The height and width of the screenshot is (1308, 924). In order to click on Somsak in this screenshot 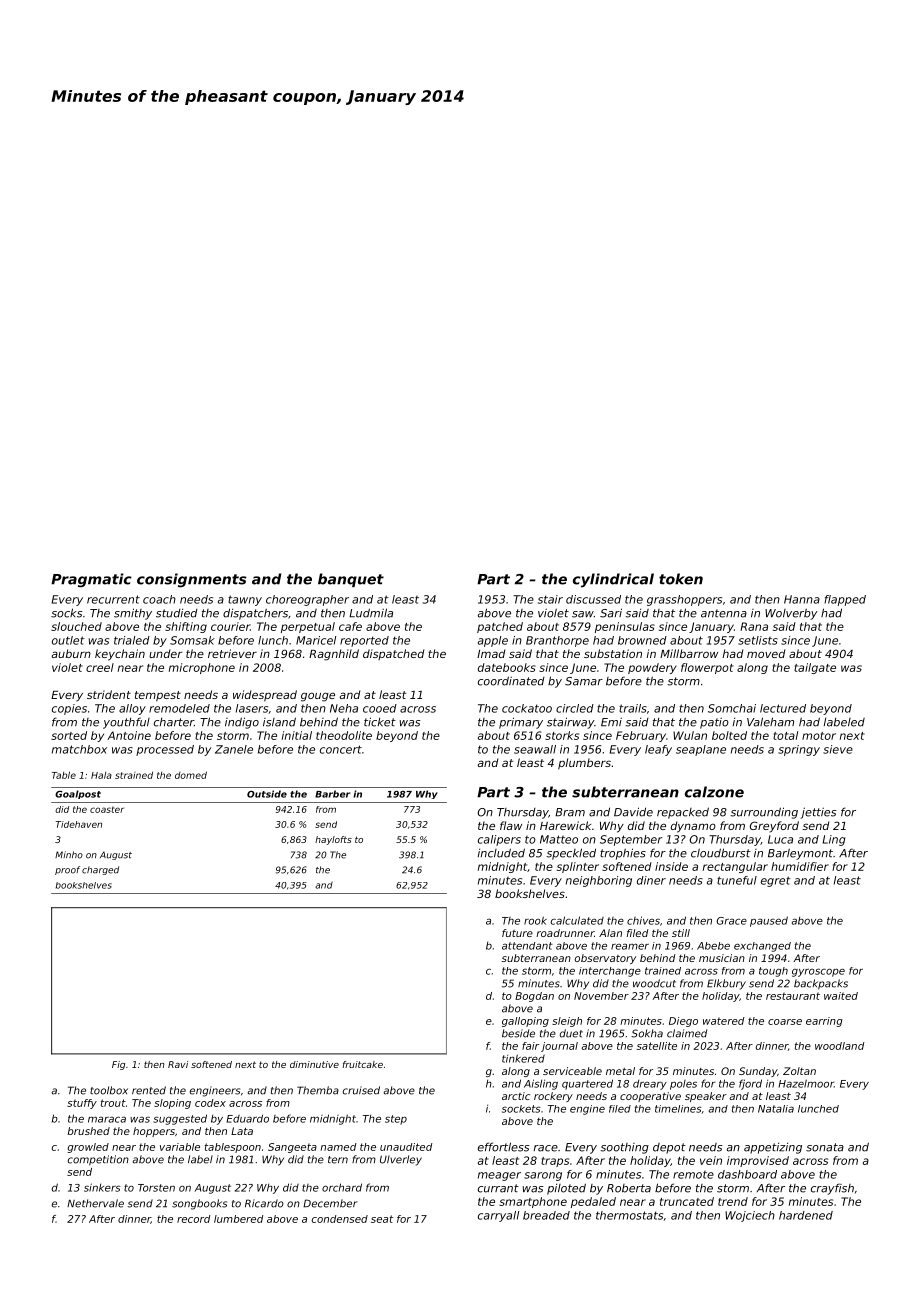, I will do `click(192, 640)`.
